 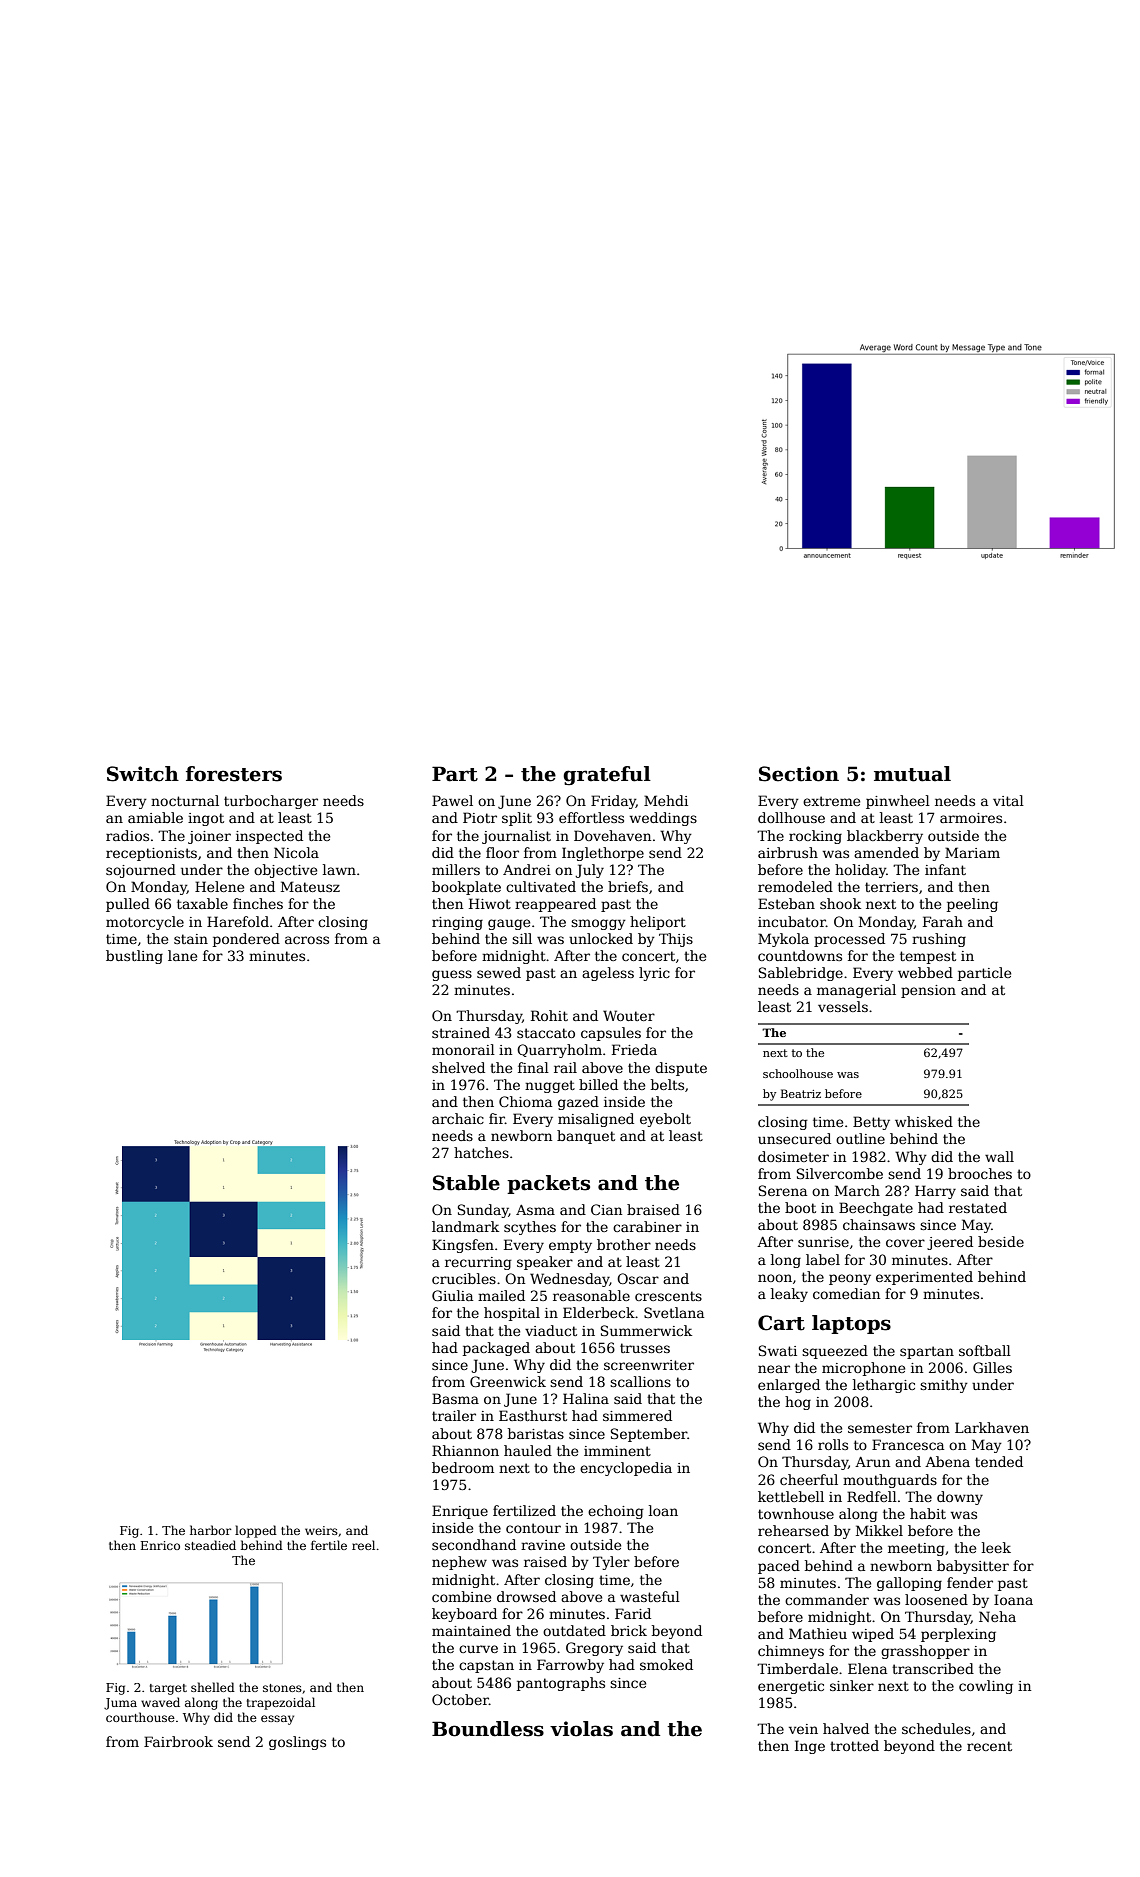 I want to click on split, so click(x=517, y=819).
